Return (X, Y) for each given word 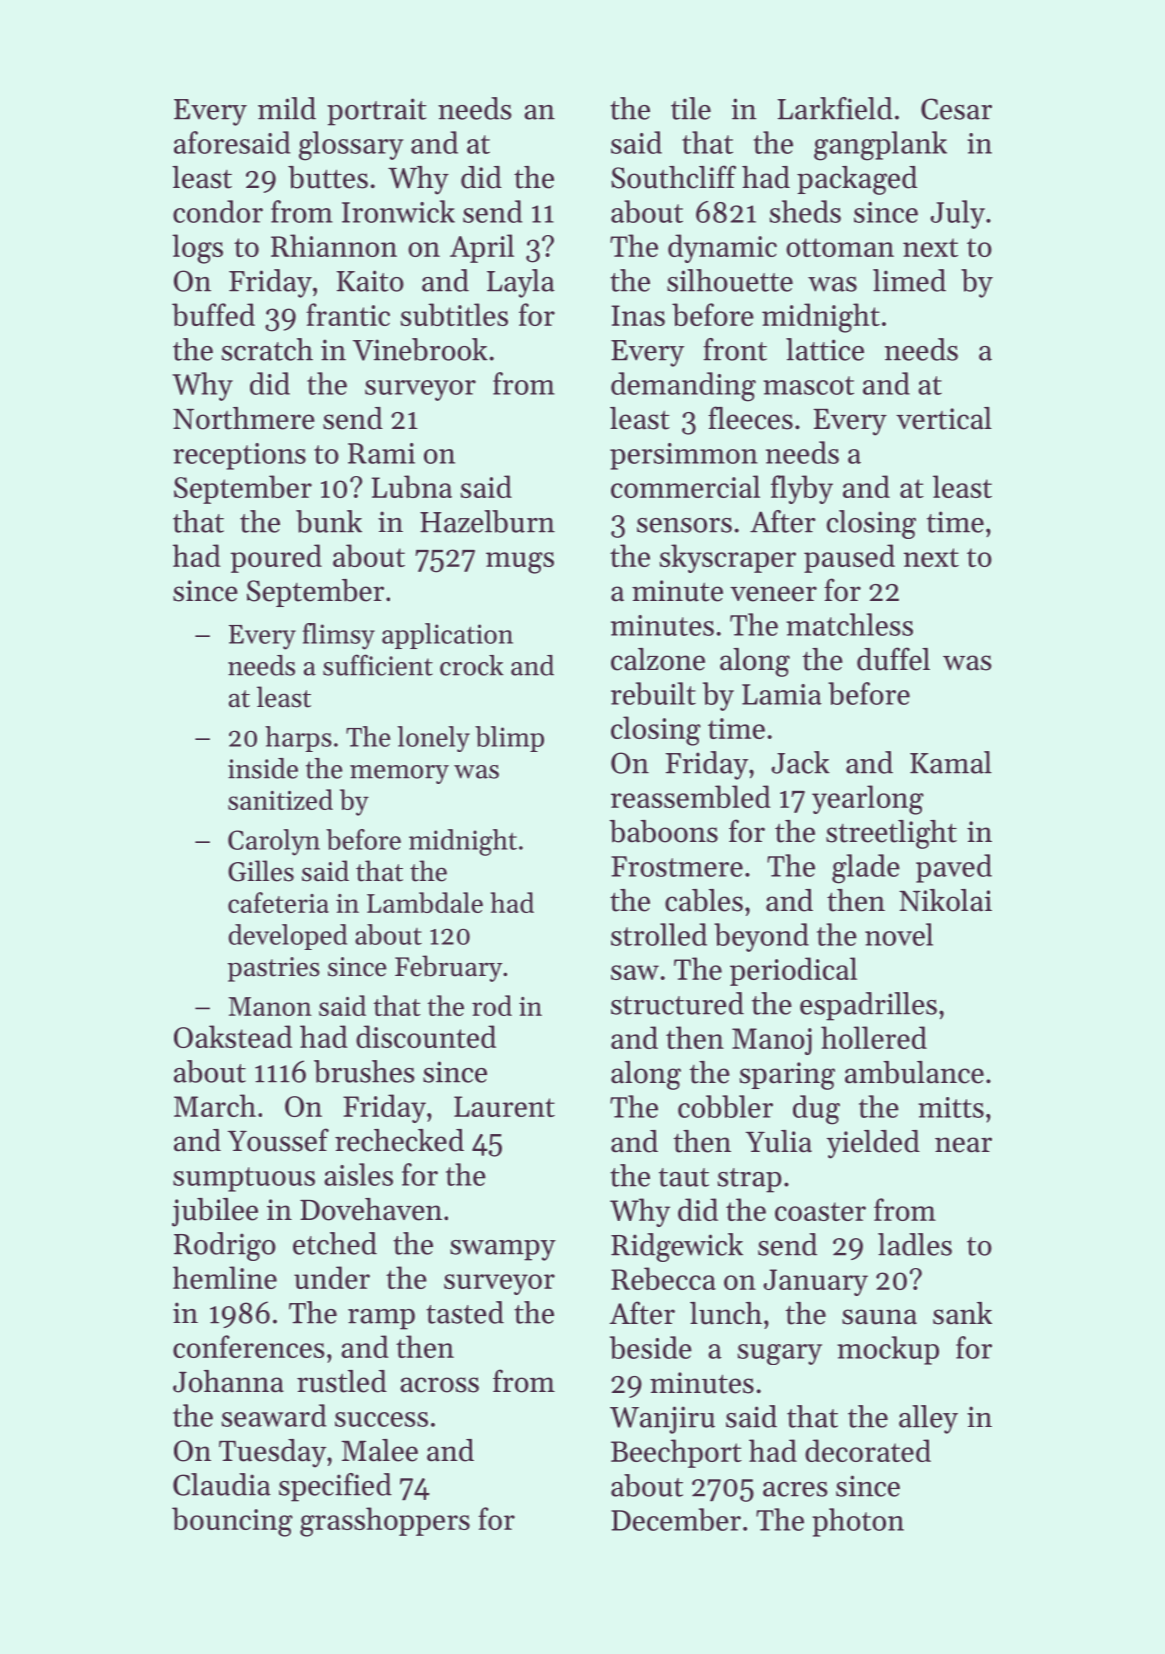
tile (691, 108)
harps (298, 739)
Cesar (956, 109)
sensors (684, 525)
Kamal (951, 762)
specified (335, 1487)
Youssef (278, 1140)
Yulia (778, 1141)
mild (287, 108)
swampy (503, 1250)
